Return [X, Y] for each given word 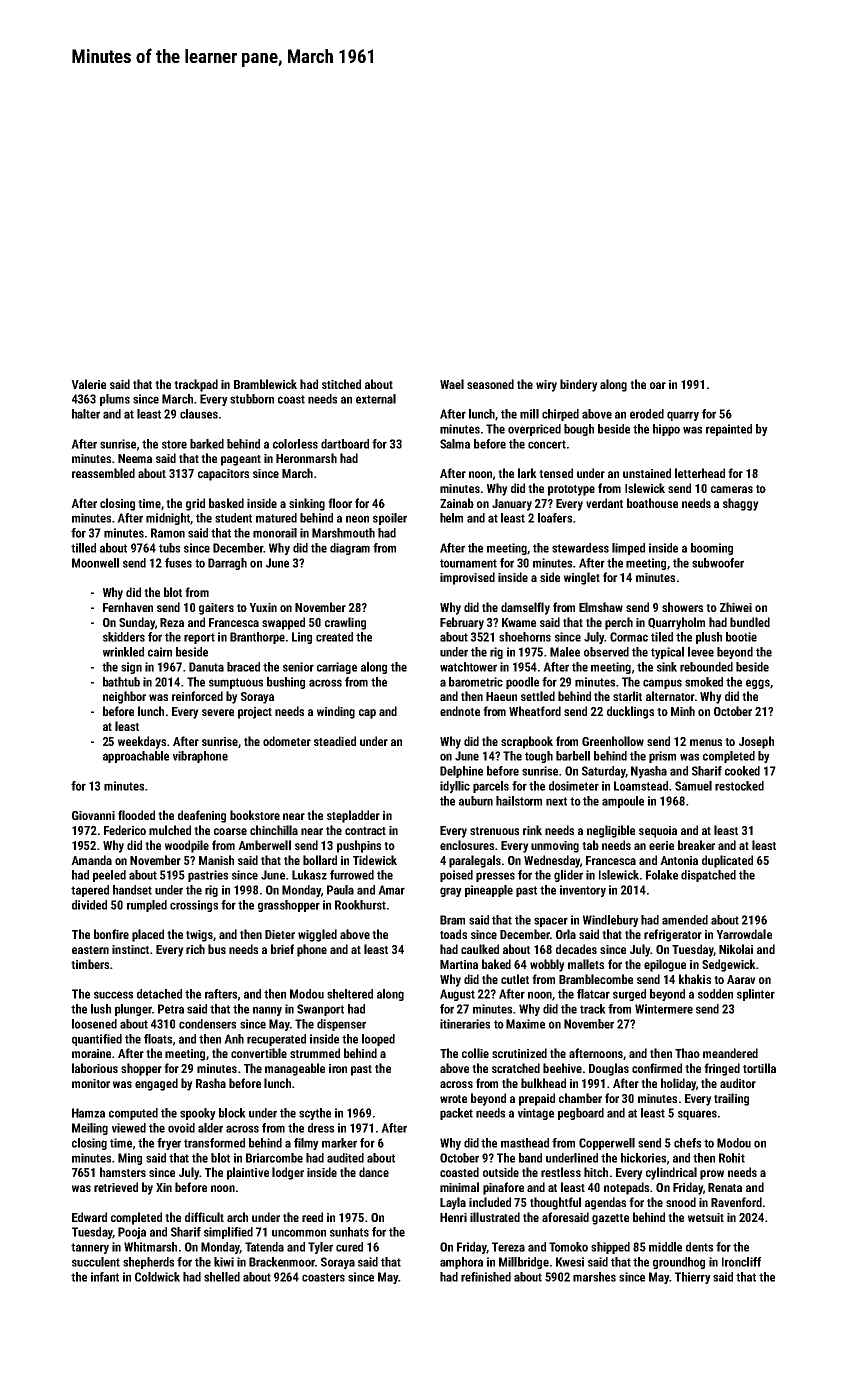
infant [105, 1277]
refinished [486, 1277]
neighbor [124, 697]
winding [336, 712]
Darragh [227, 564]
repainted [729, 430]
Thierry [693, 1278]
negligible [611, 831]
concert [547, 444]
